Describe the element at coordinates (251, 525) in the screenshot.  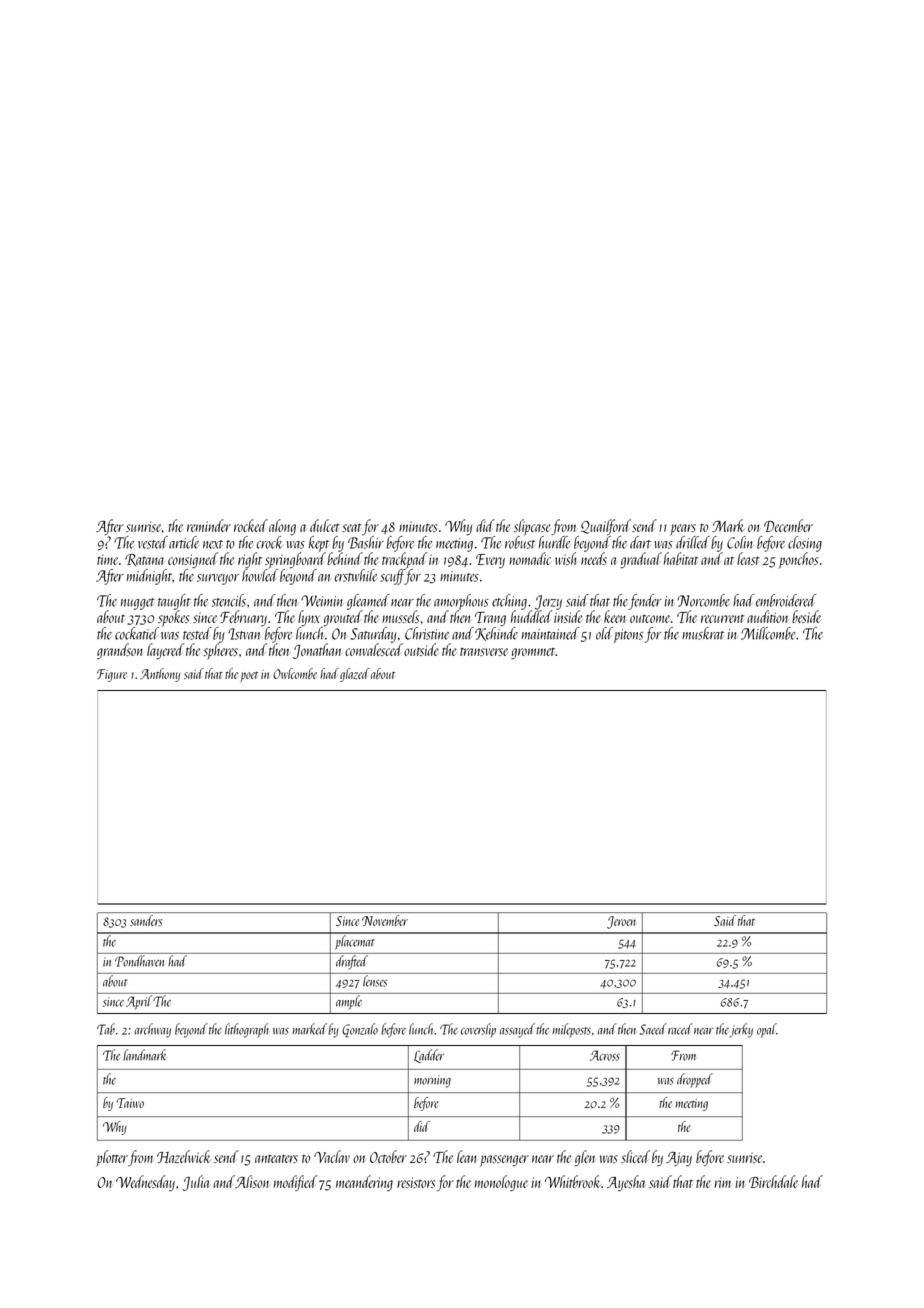
I see `rocked` at that location.
